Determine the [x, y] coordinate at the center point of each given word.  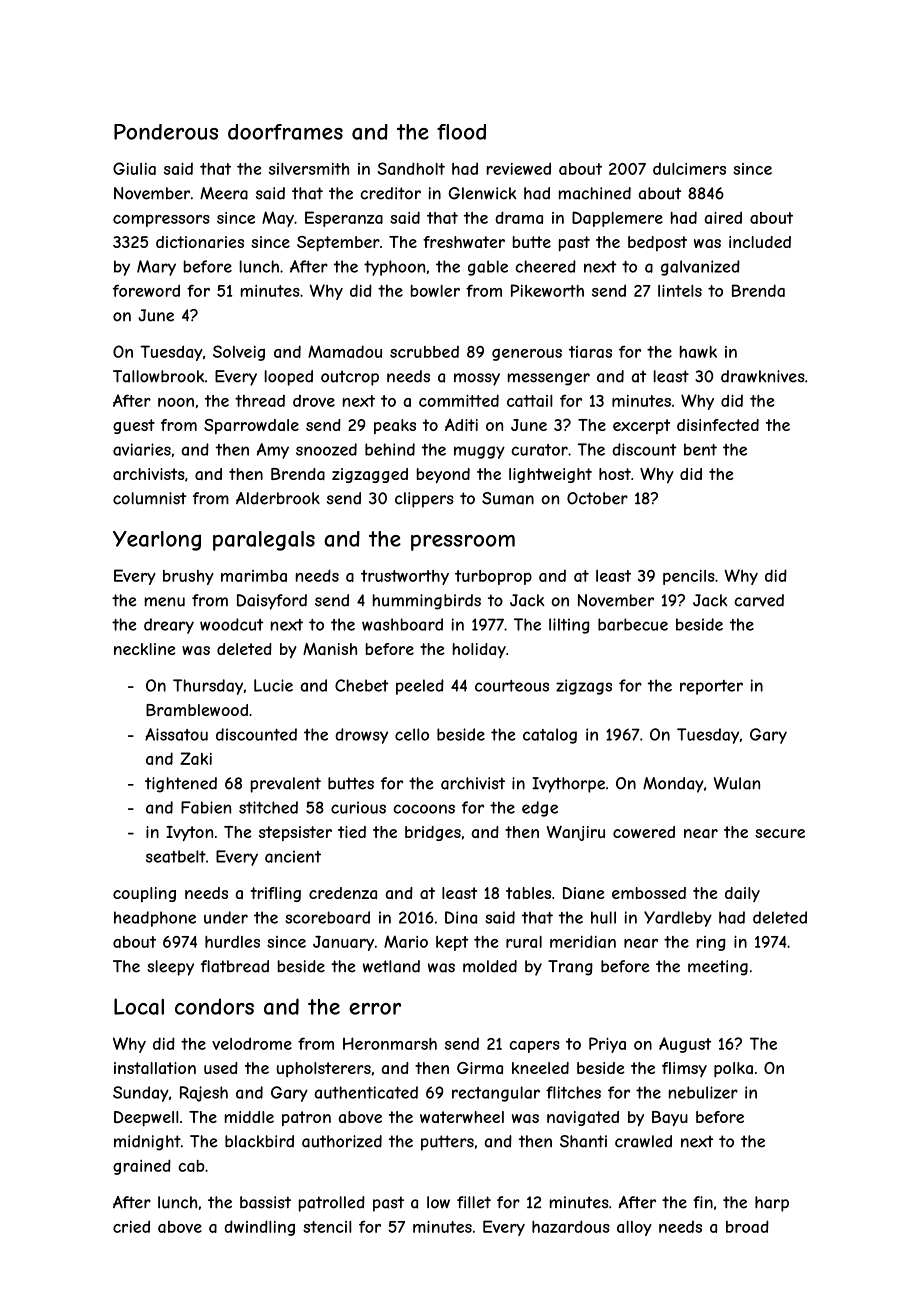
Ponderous [166, 132]
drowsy [361, 736]
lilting [569, 626]
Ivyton [189, 834]
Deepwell [146, 1118]
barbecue [633, 624]
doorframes [285, 132]
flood [461, 132]
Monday [673, 785]
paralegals [264, 541]
